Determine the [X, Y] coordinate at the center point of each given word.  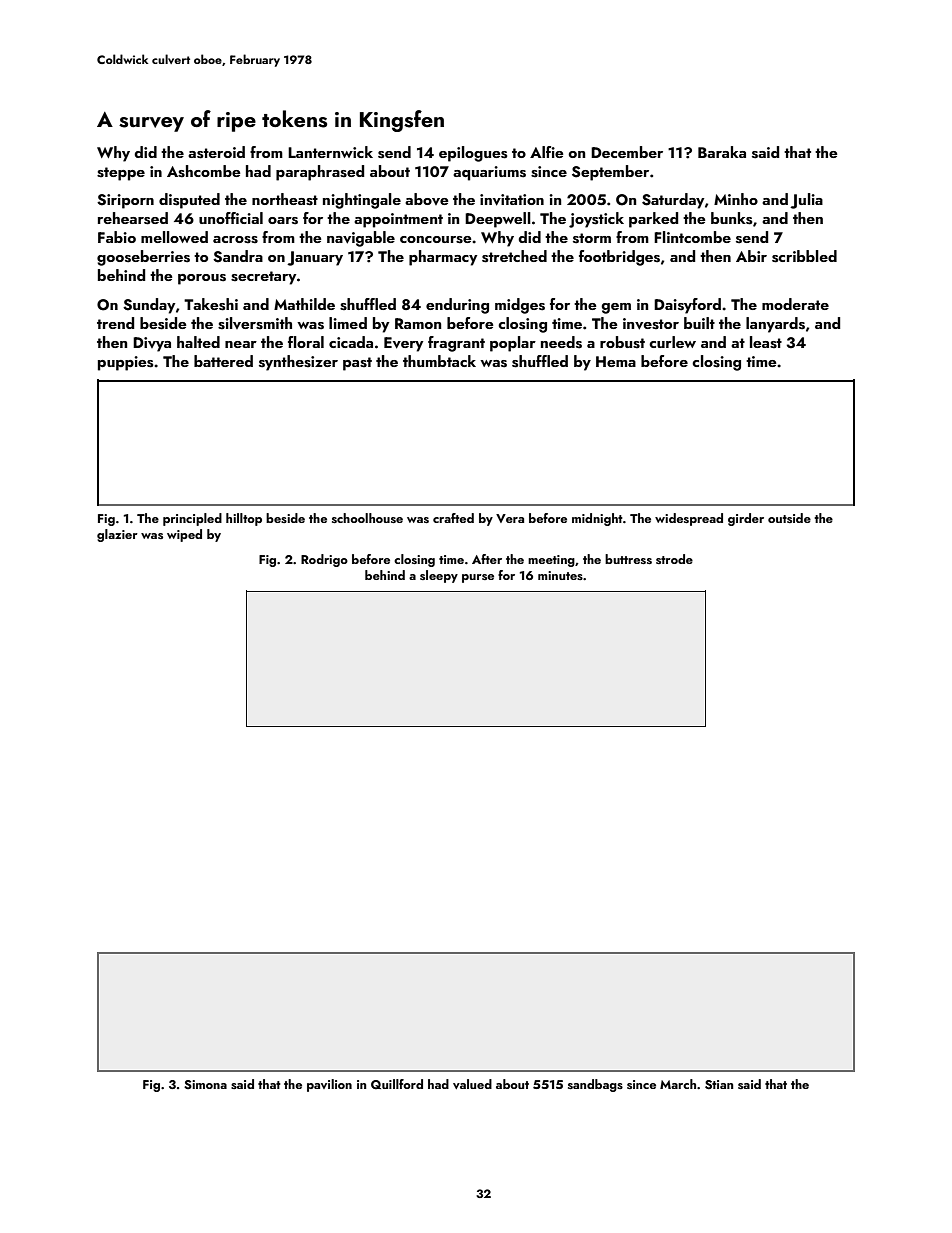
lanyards [775, 325]
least [766, 342]
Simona [205, 1084]
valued [472, 1084]
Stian [719, 1085]
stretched [514, 256]
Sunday [149, 306]
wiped [184, 535]
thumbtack [439, 361]
